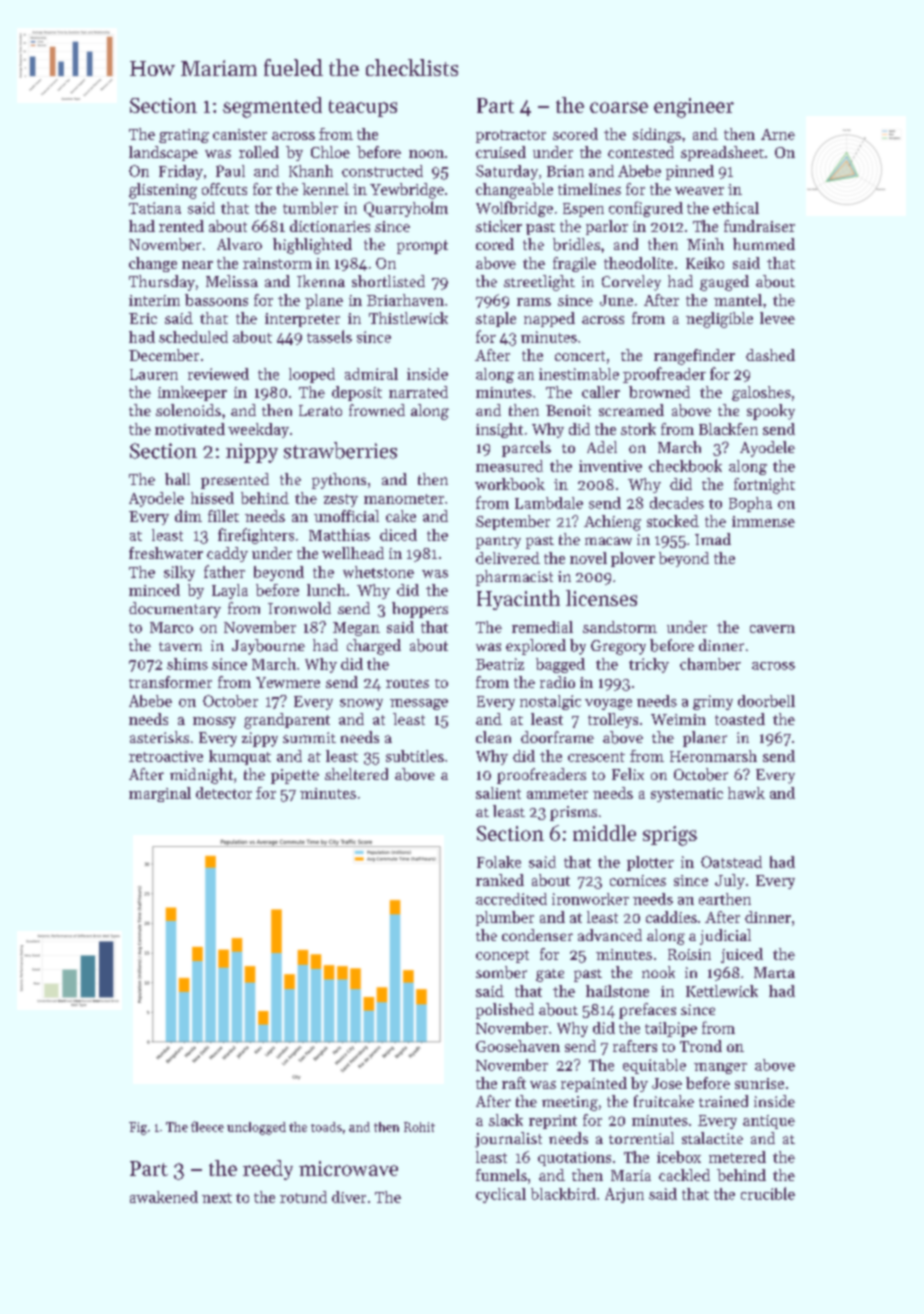 The width and height of the document is (924, 1314). I want to click on Imad, so click(713, 539).
